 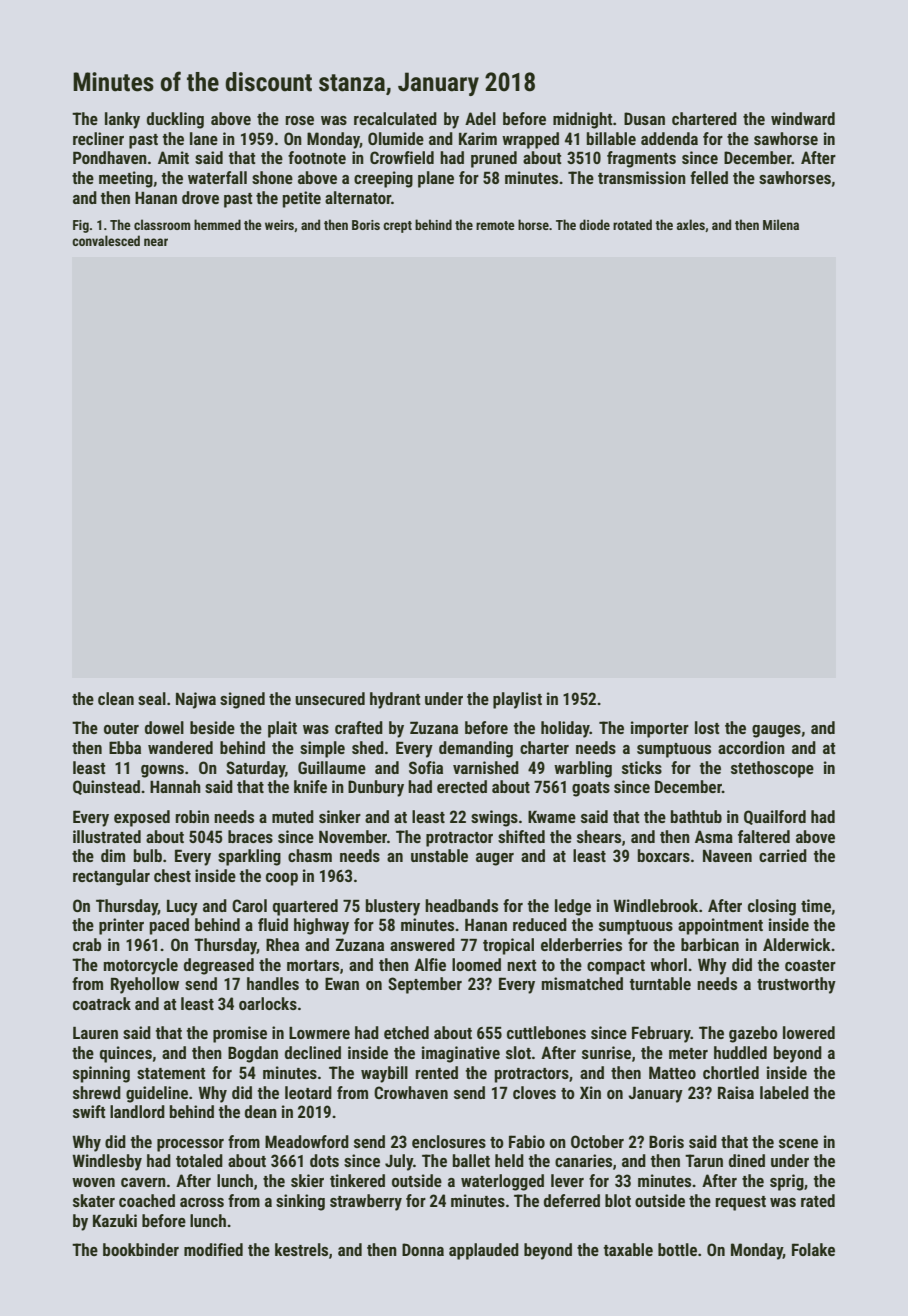 What do you see at coordinates (546, 1032) in the screenshot?
I see `cuttlebones` at bounding box center [546, 1032].
